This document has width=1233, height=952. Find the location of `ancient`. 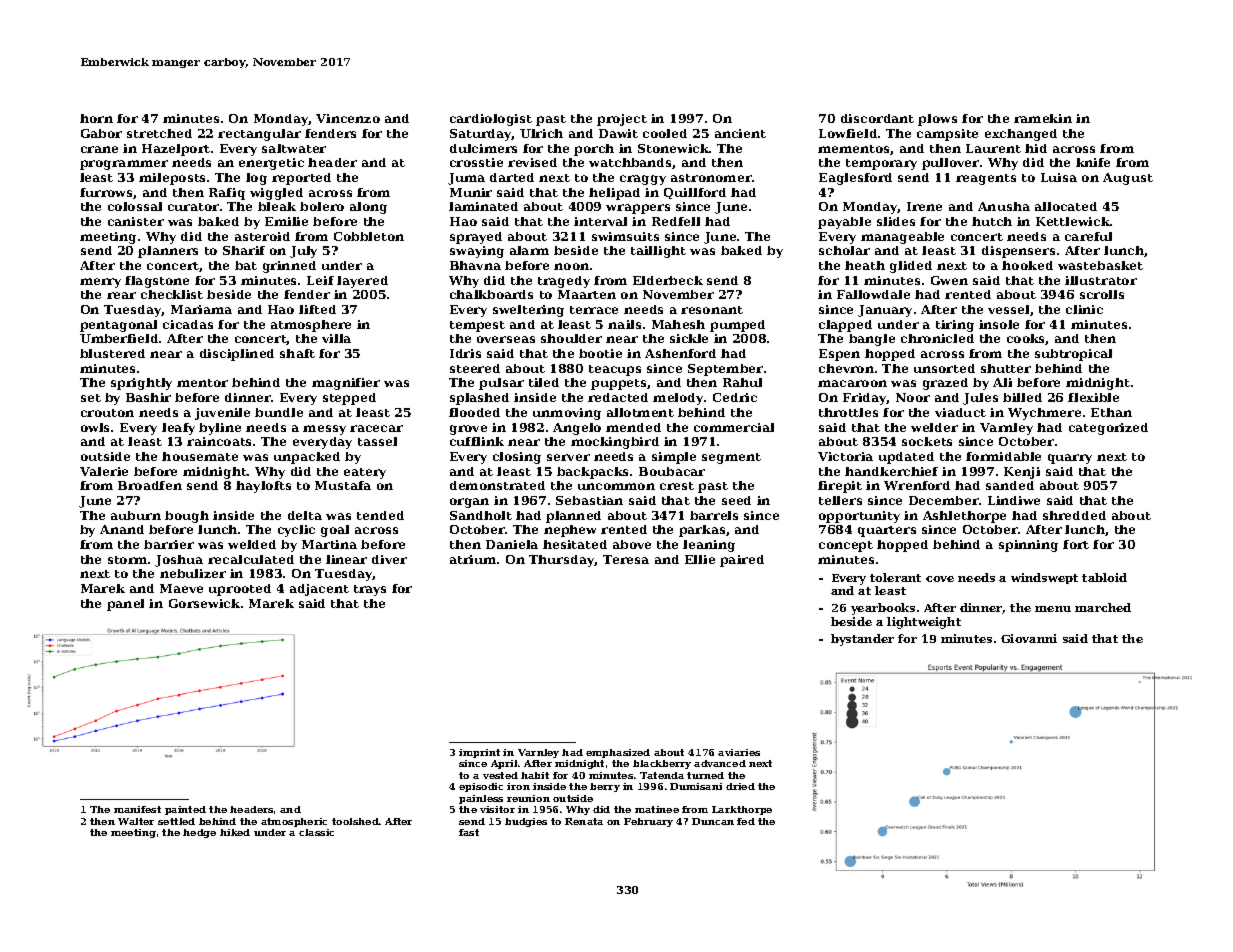

ancient is located at coordinates (740, 133).
